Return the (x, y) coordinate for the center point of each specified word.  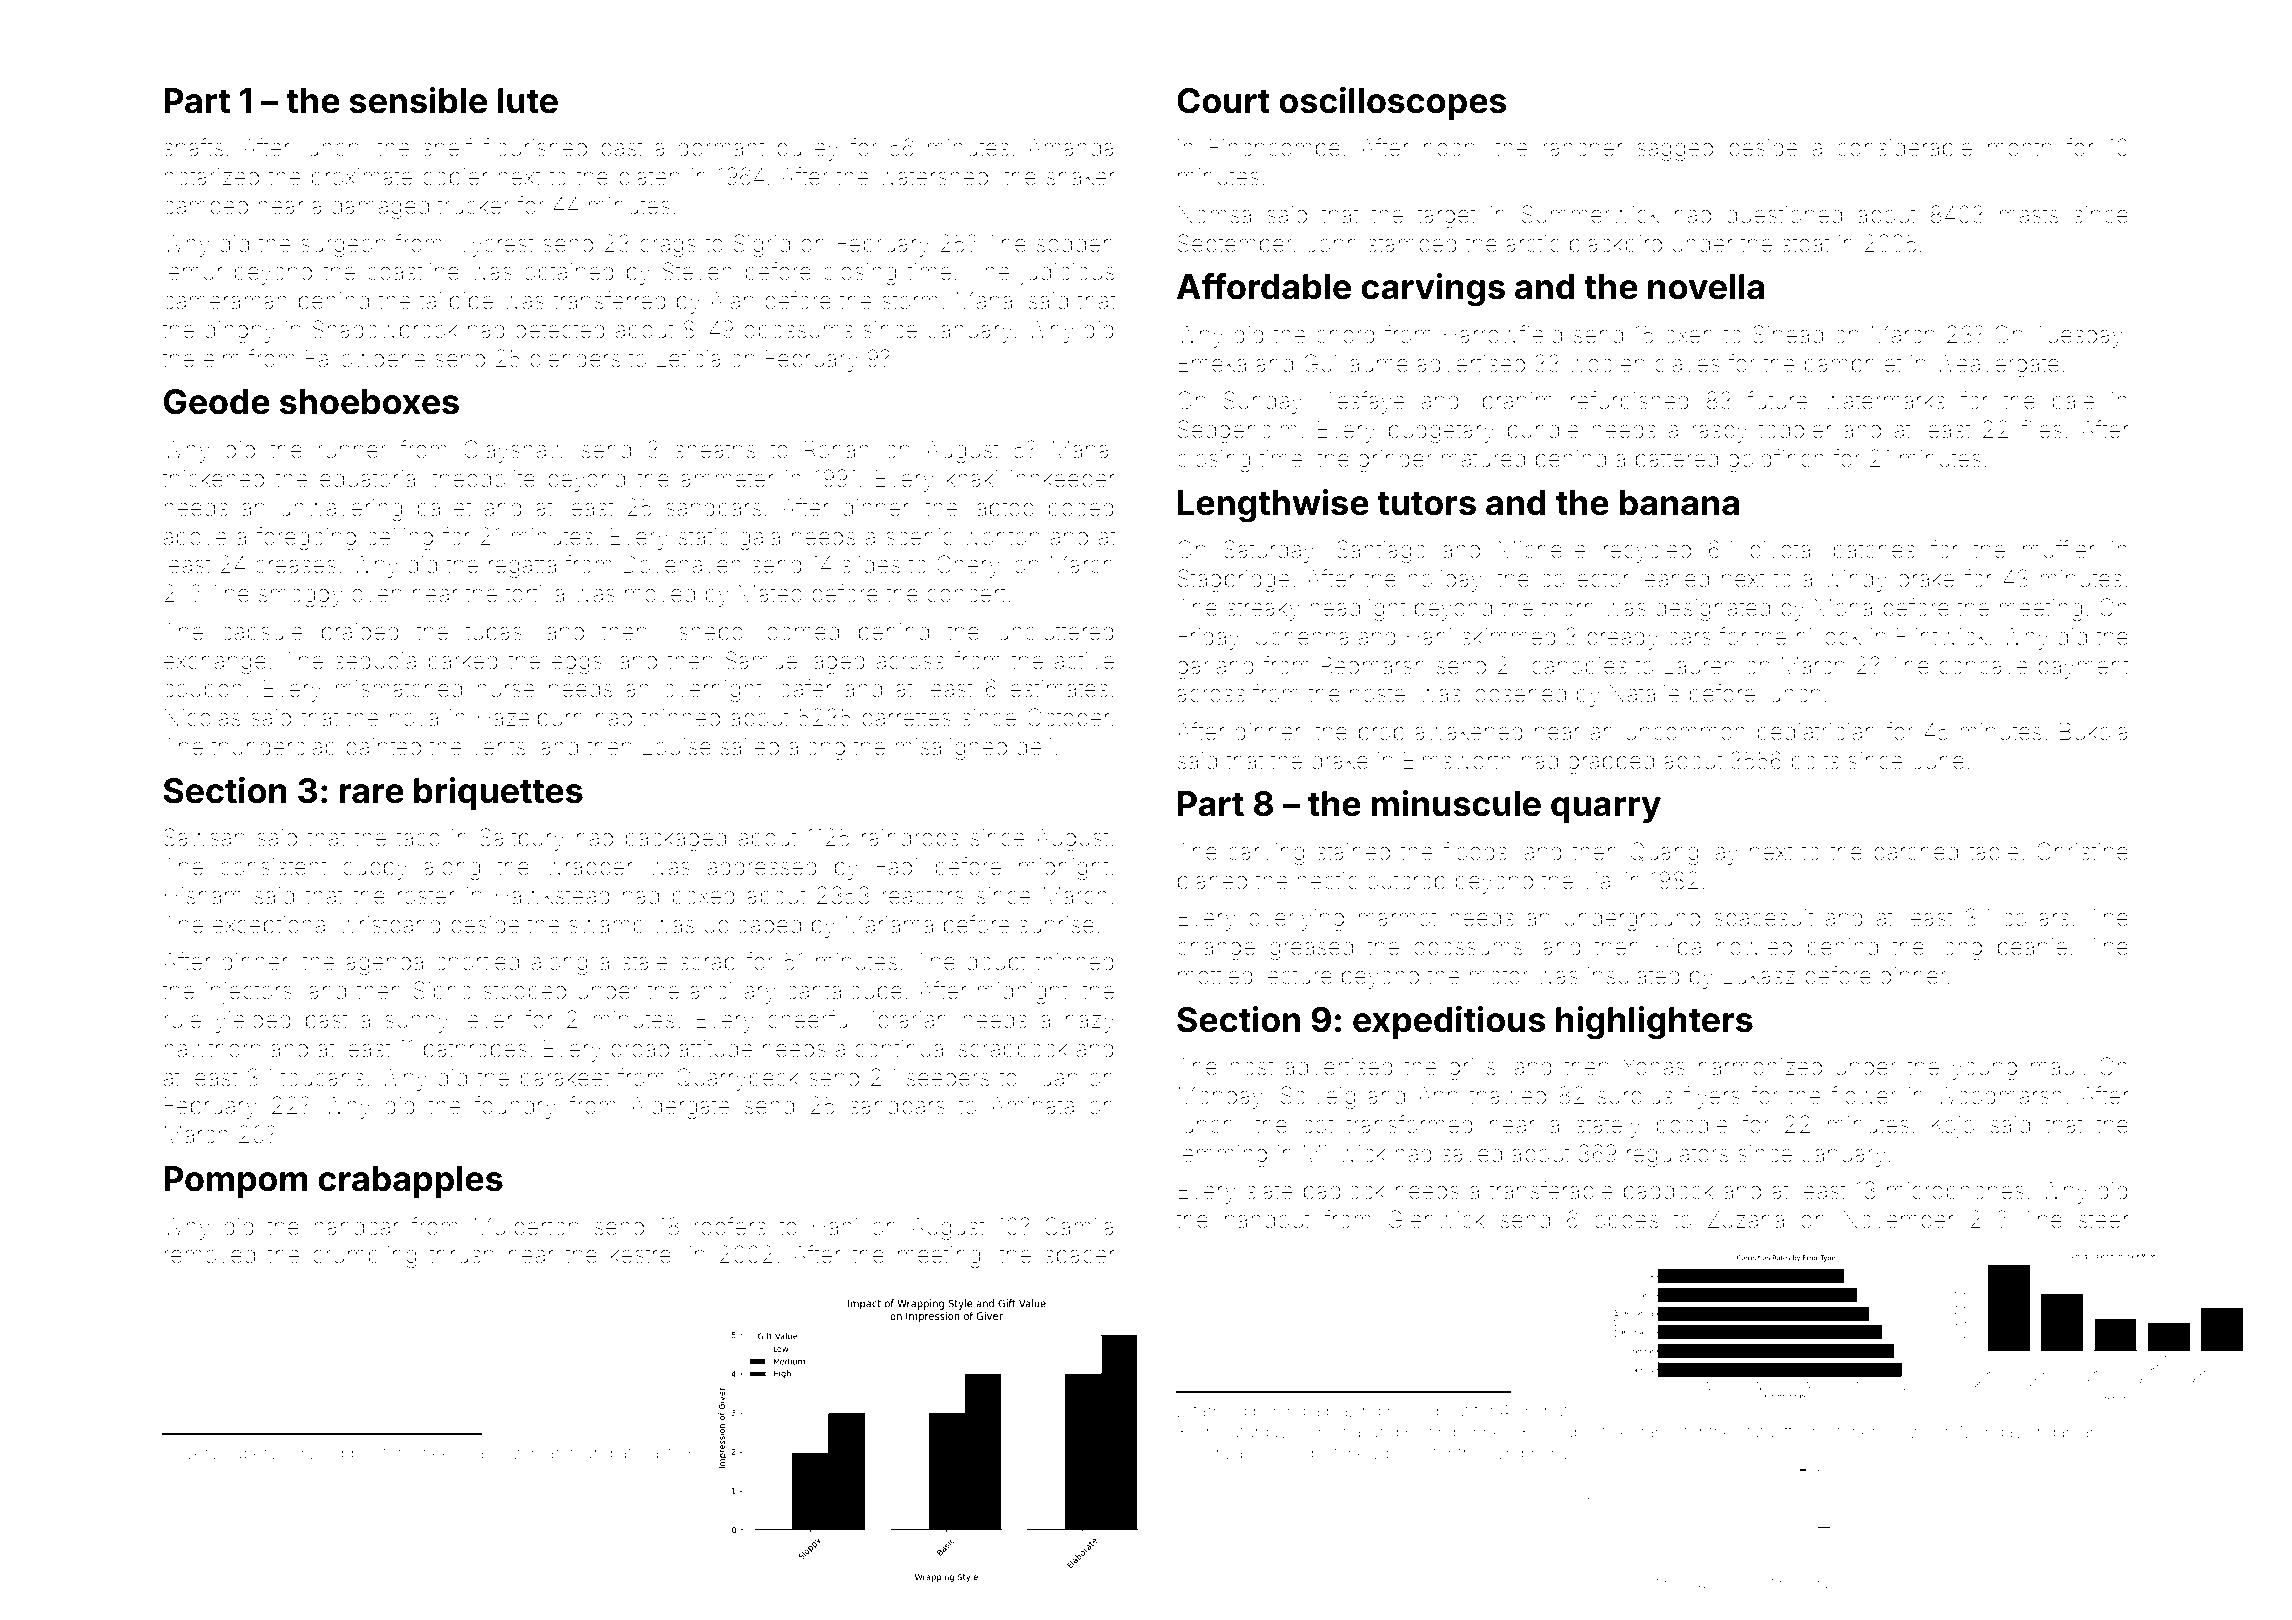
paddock (1668, 1193)
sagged (1675, 150)
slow (508, 1453)
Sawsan (204, 837)
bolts (1815, 761)
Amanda (1071, 147)
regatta (522, 567)
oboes (1626, 1220)
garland (1215, 668)
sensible (418, 100)
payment (2083, 668)
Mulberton (526, 1227)
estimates (1059, 689)
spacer (1080, 1259)
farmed (1219, 1410)
